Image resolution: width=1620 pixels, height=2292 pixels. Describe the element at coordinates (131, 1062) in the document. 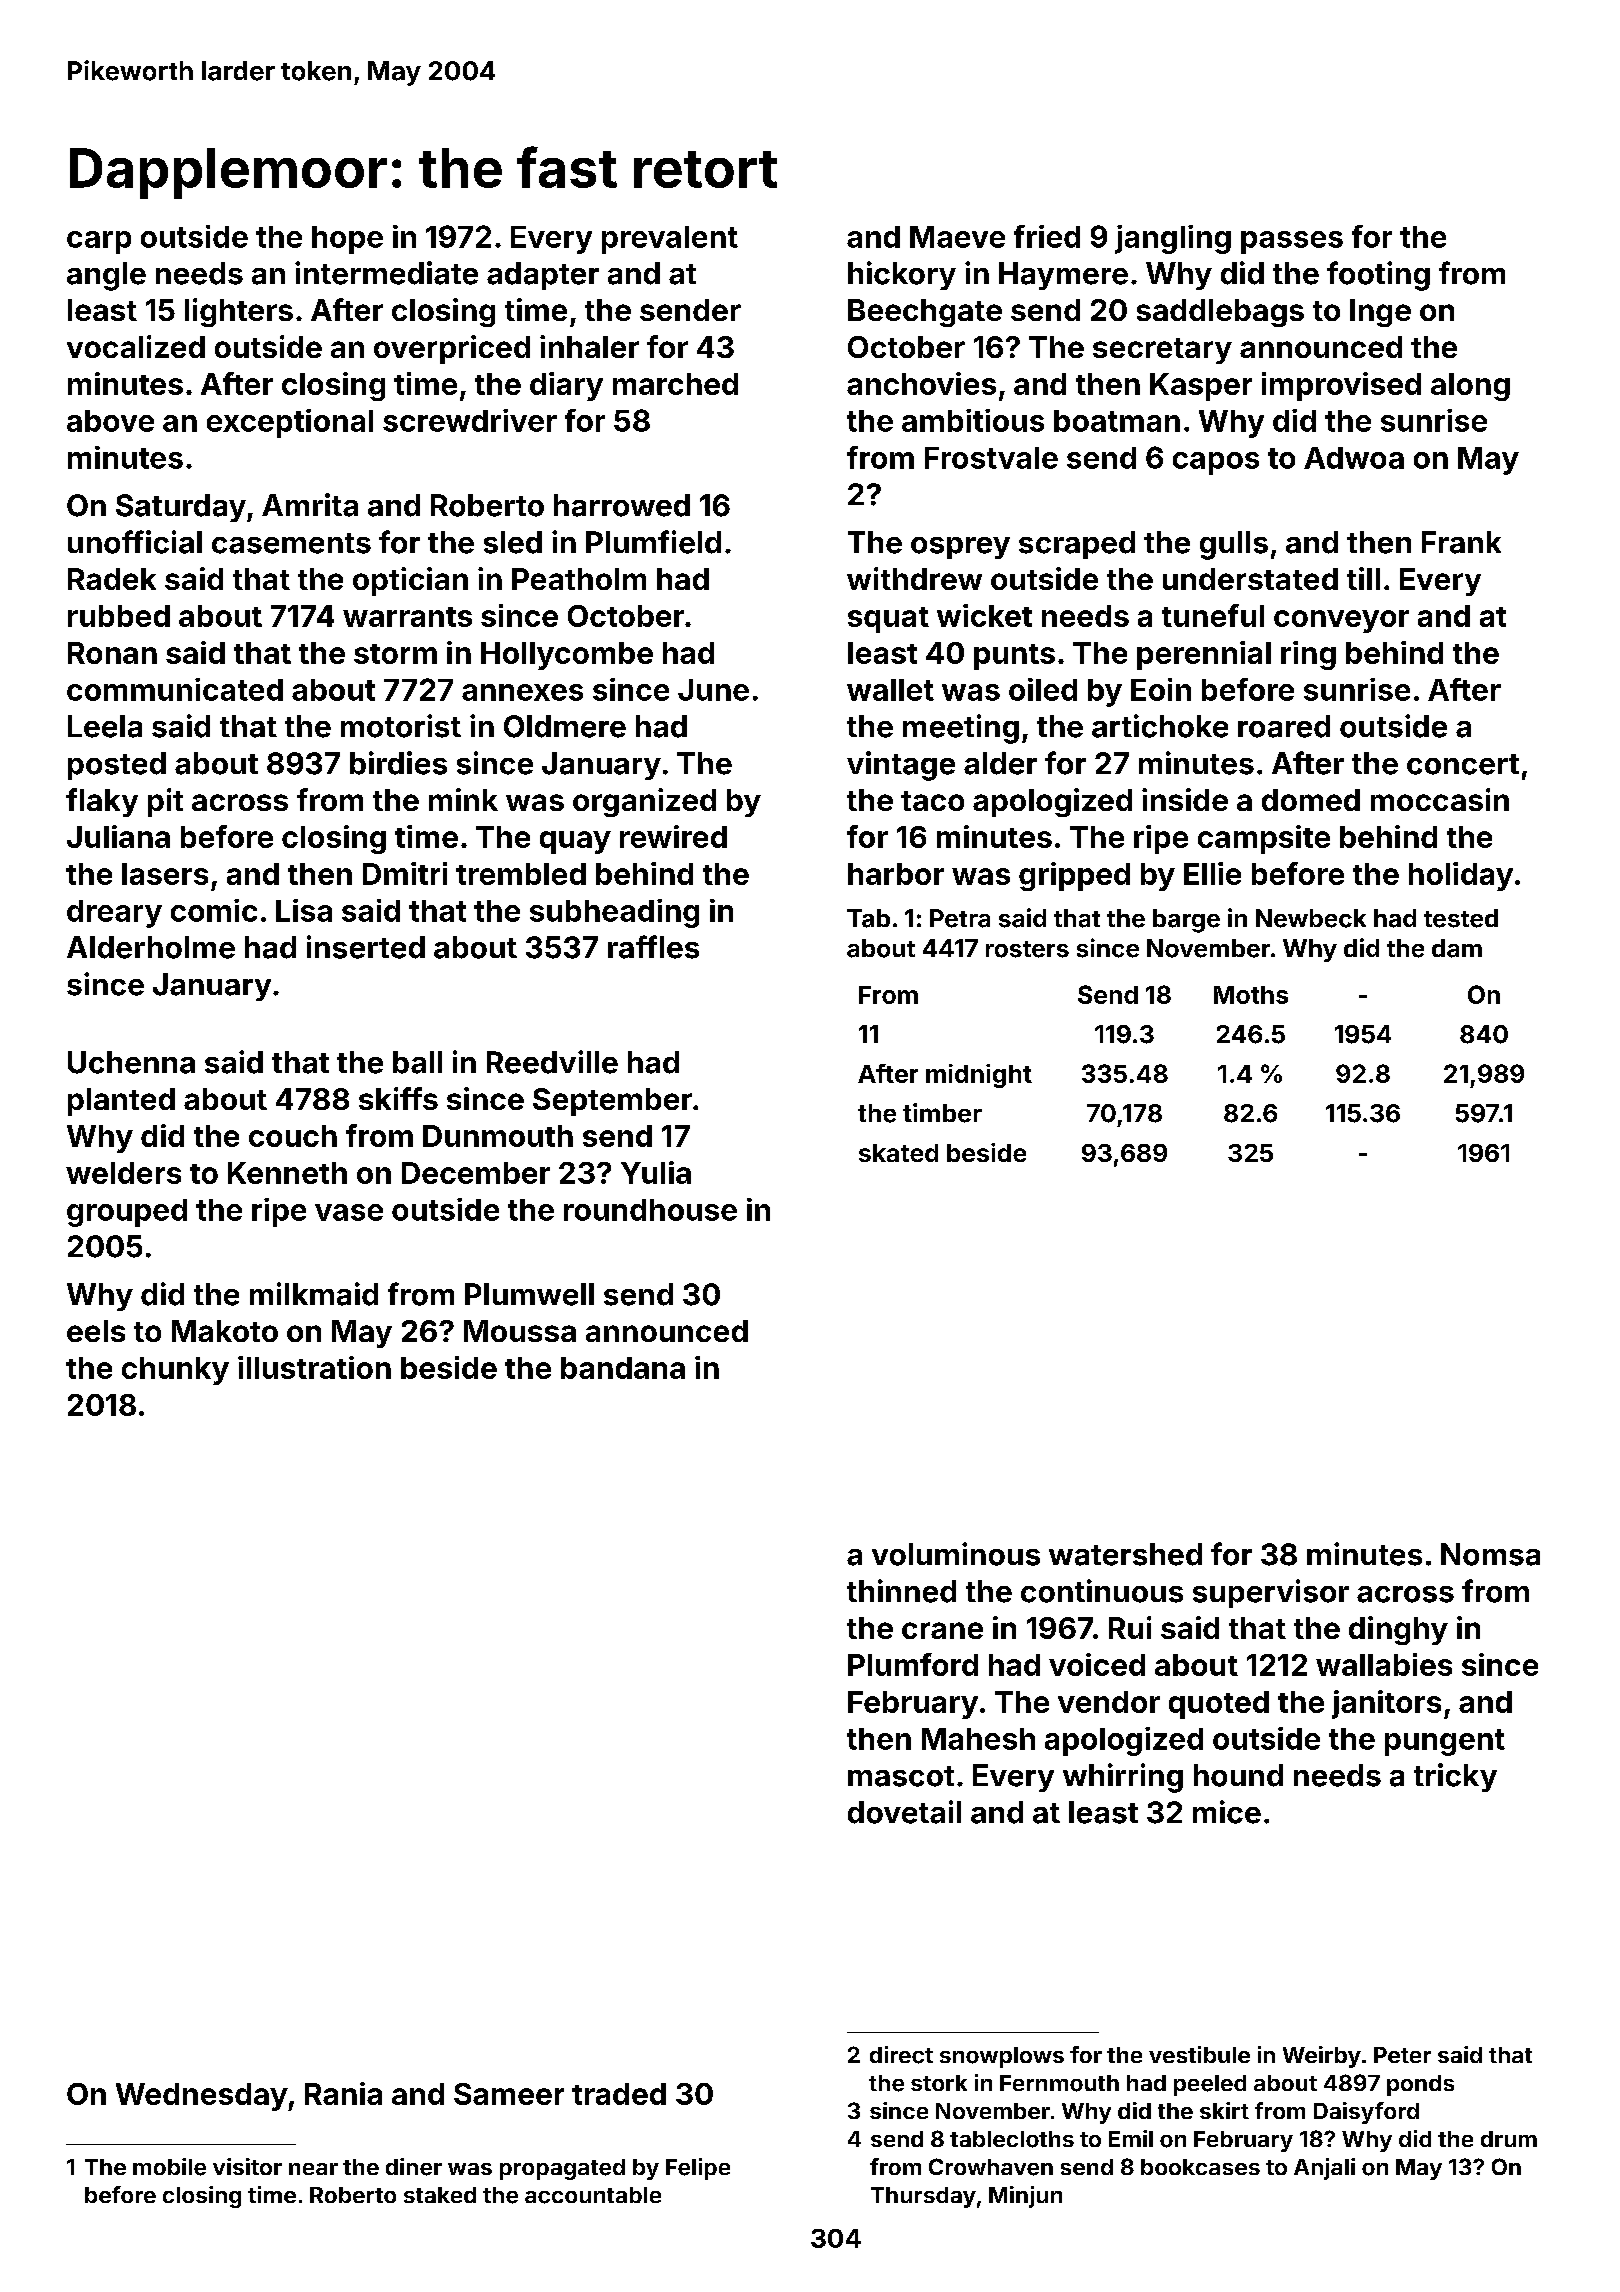

I see `Uchenna` at that location.
